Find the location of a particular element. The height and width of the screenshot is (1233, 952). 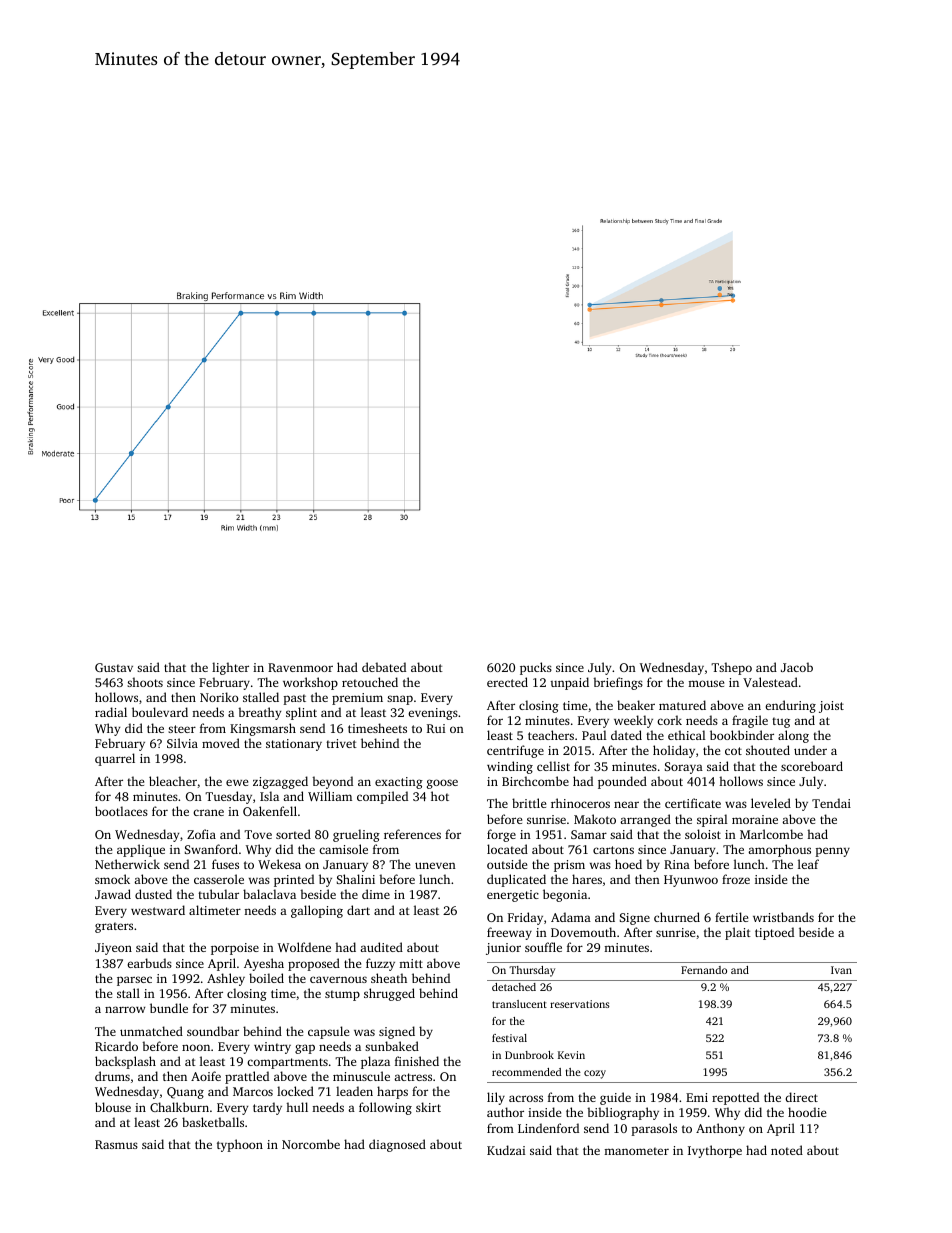

erected is located at coordinates (507, 682).
